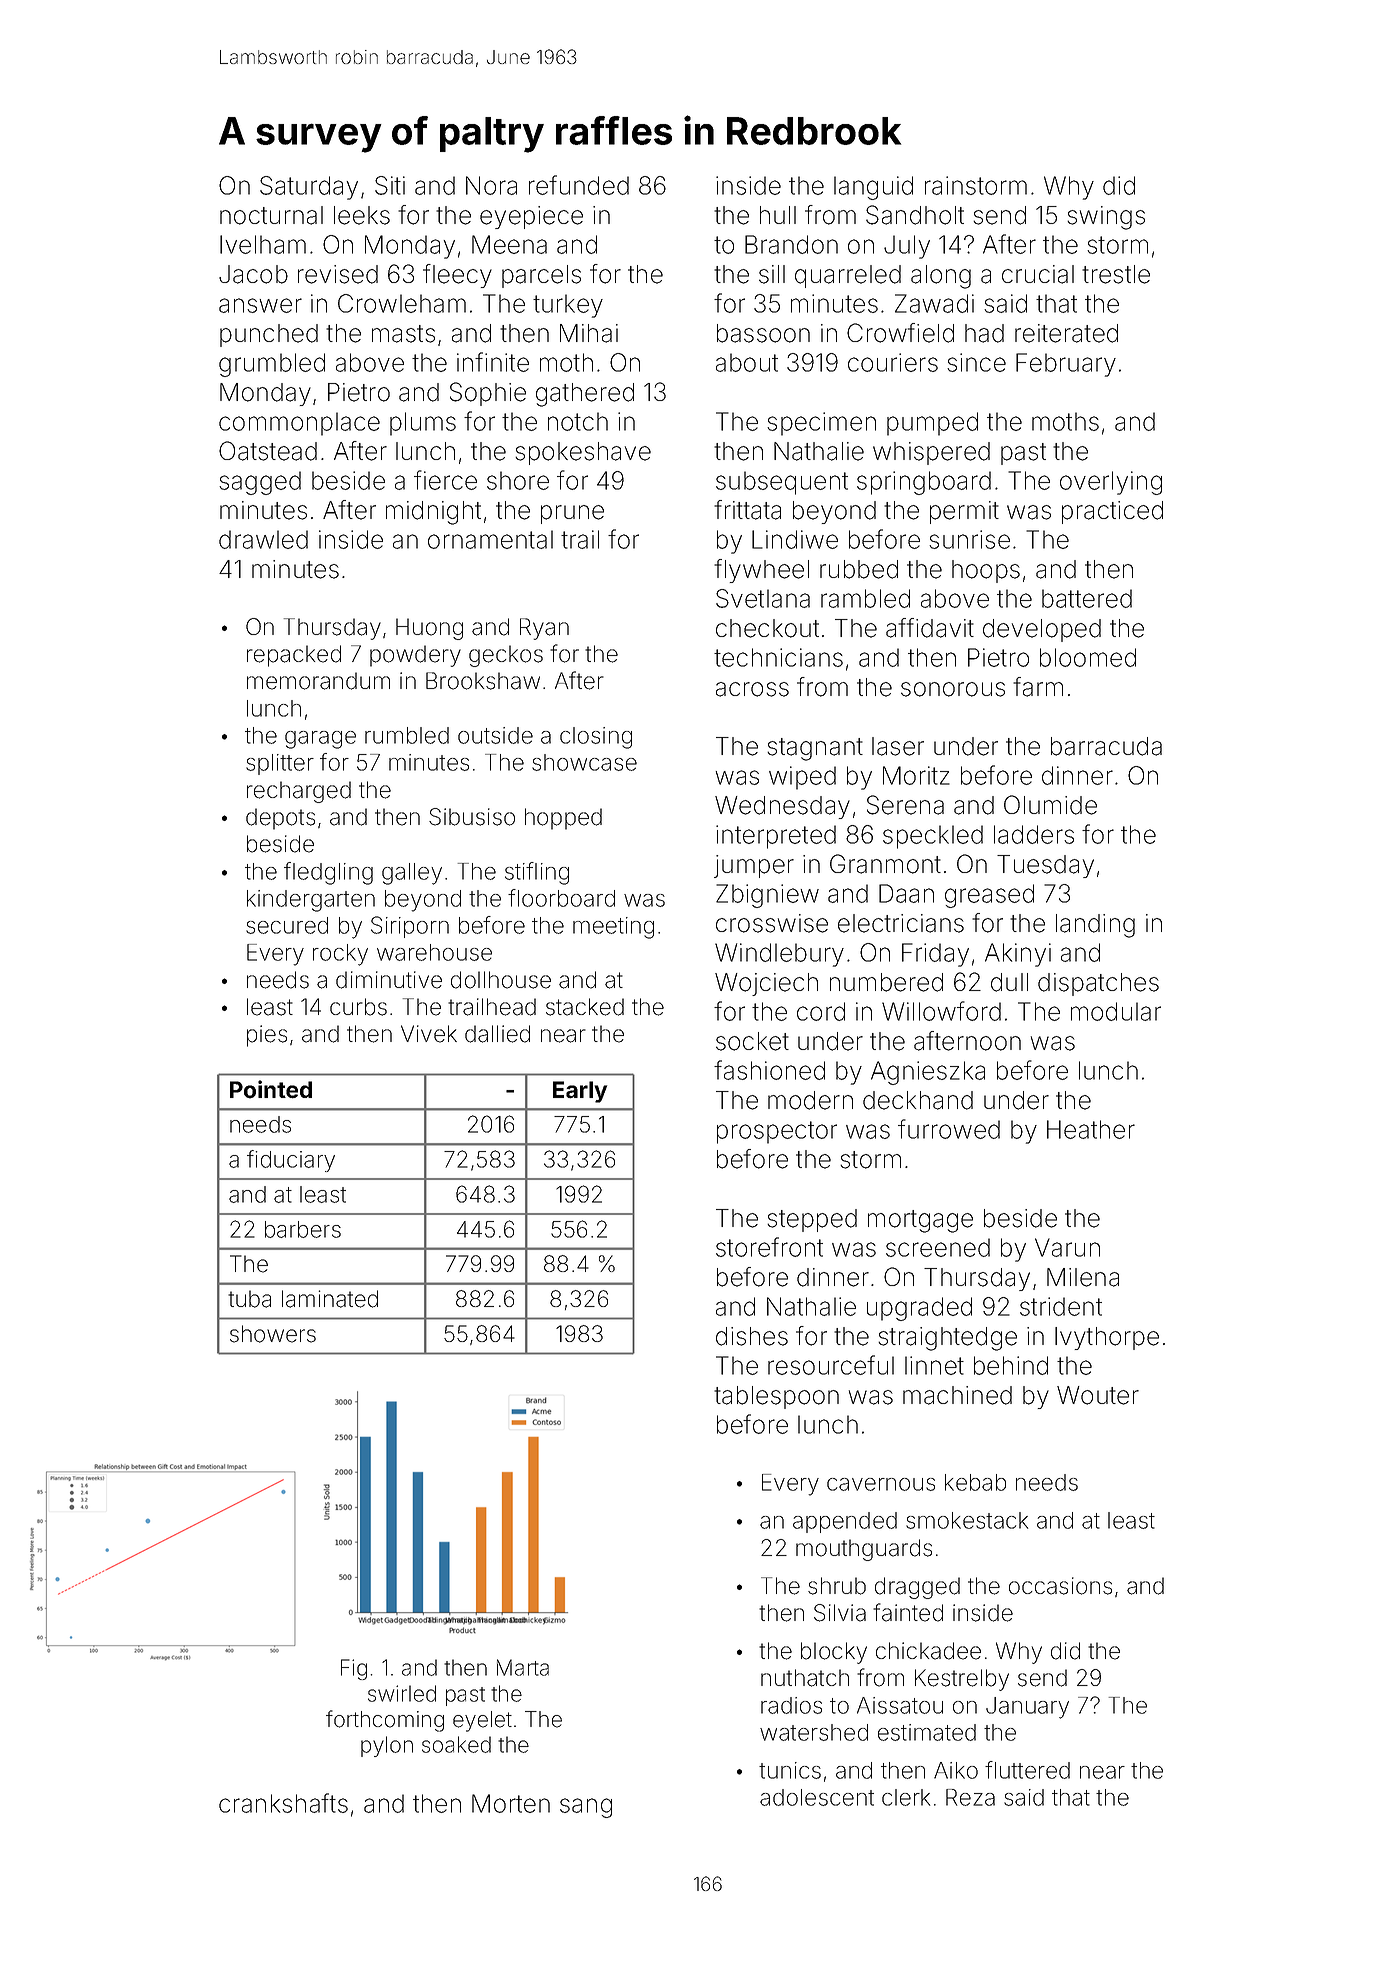 Image resolution: width=1386 pixels, height=1969 pixels. I want to click on tuba, so click(249, 1299).
